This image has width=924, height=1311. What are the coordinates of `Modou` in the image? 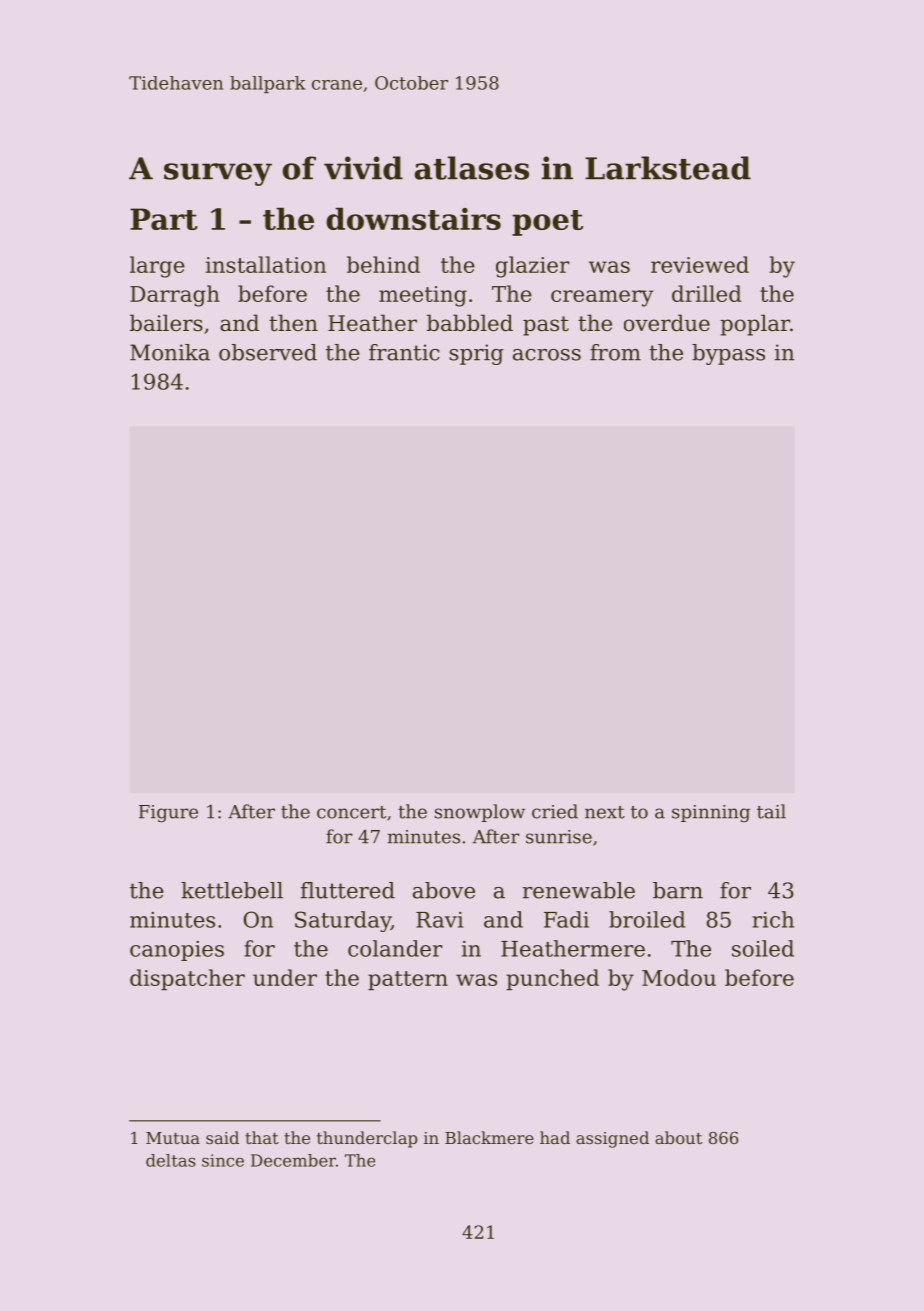 It's located at (679, 977).
